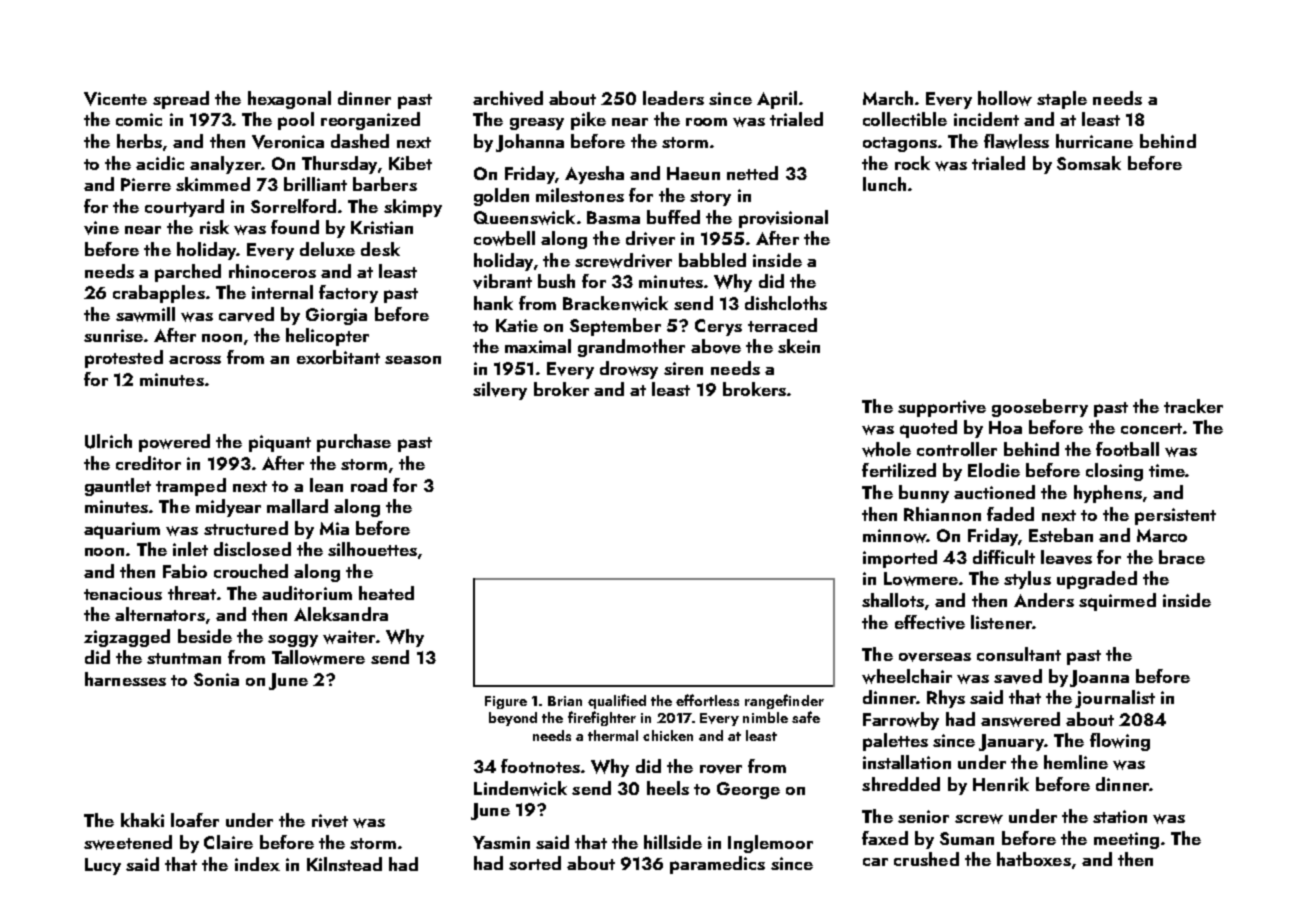 This image has width=1308, height=924. I want to click on lunch, so click(884, 184).
